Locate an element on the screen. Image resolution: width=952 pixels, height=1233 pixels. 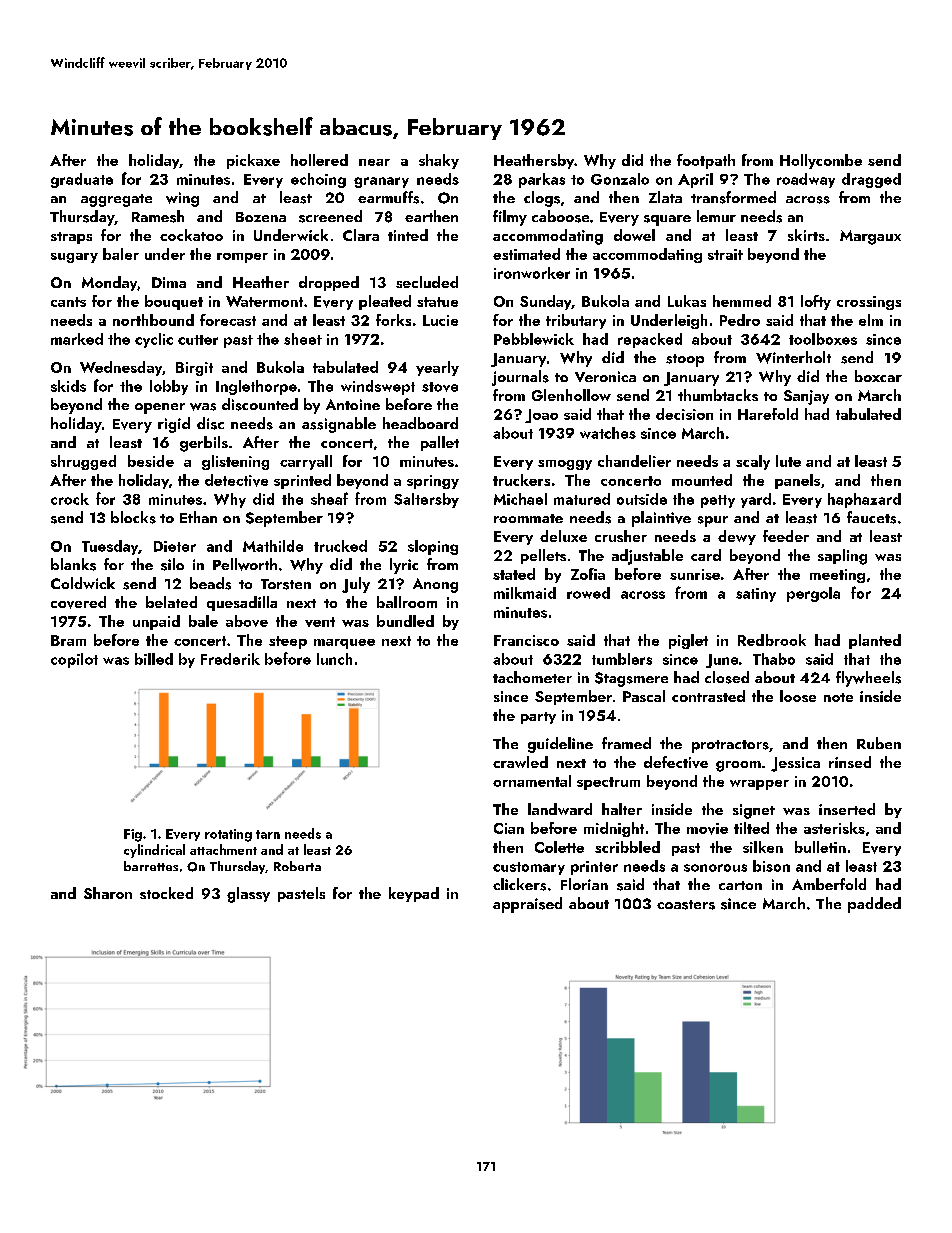
lofty is located at coordinates (816, 302).
